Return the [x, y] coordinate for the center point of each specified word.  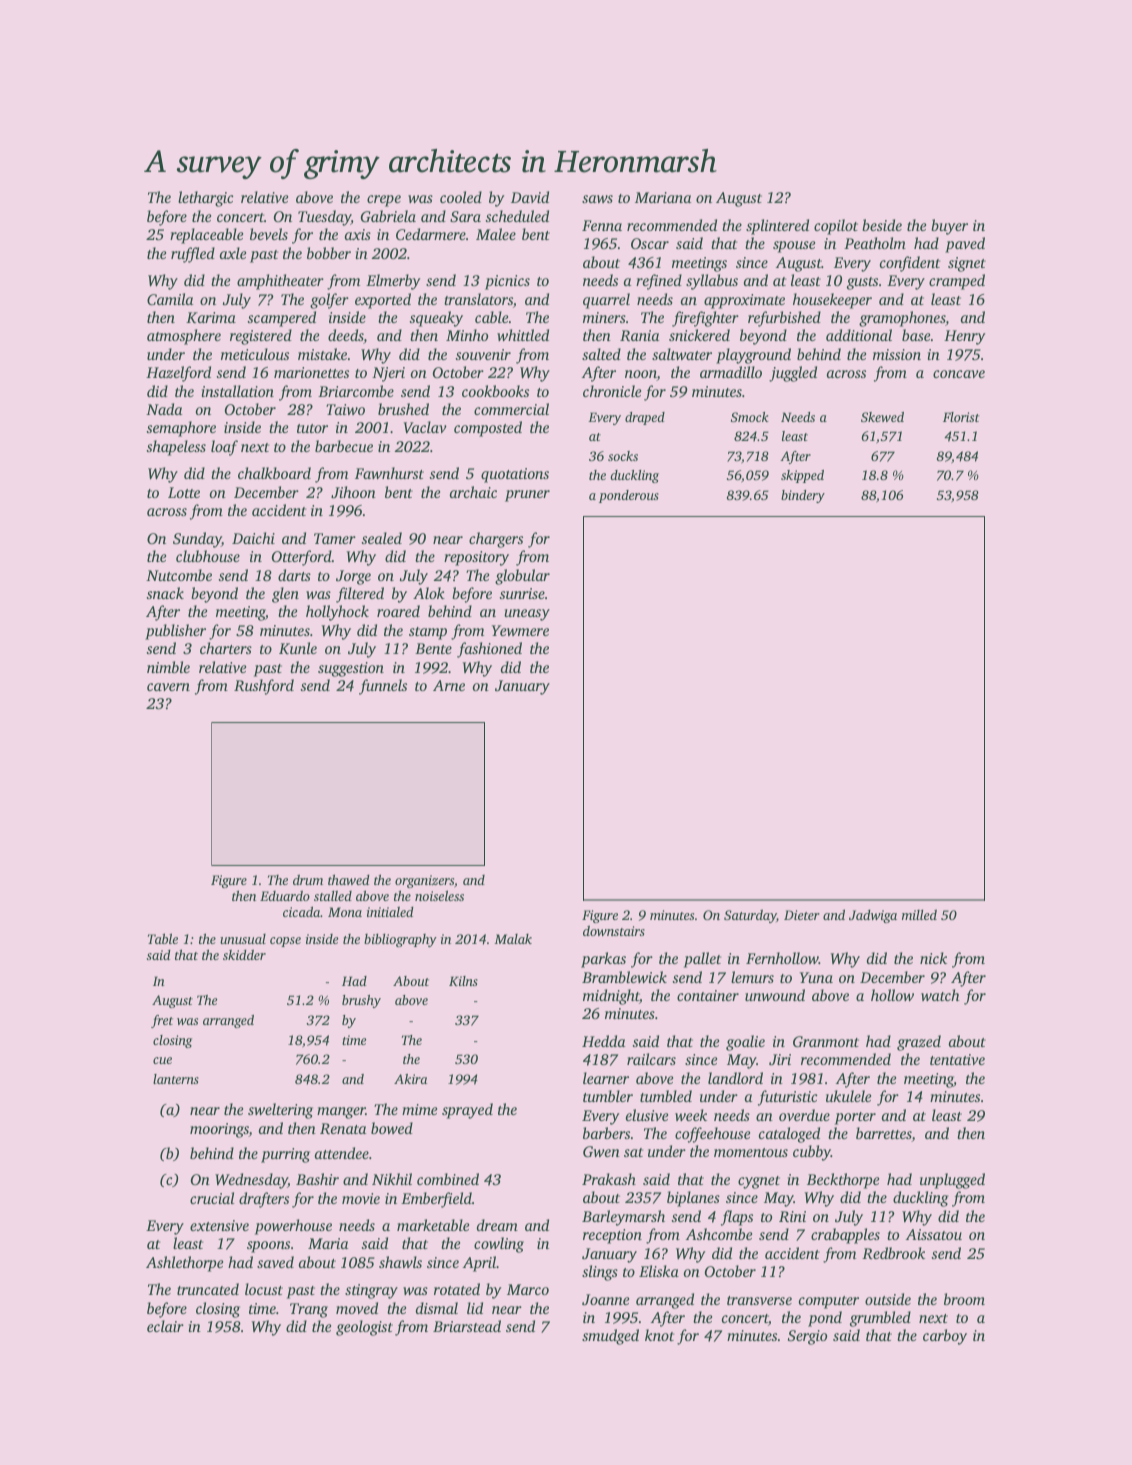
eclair [165, 1326]
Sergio [807, 1337]
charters [226, 648]
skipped [802, 476]
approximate [744, 301]
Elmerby [393, 282]
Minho [467, 335]
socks [623, 456]
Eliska [659, 1271]
